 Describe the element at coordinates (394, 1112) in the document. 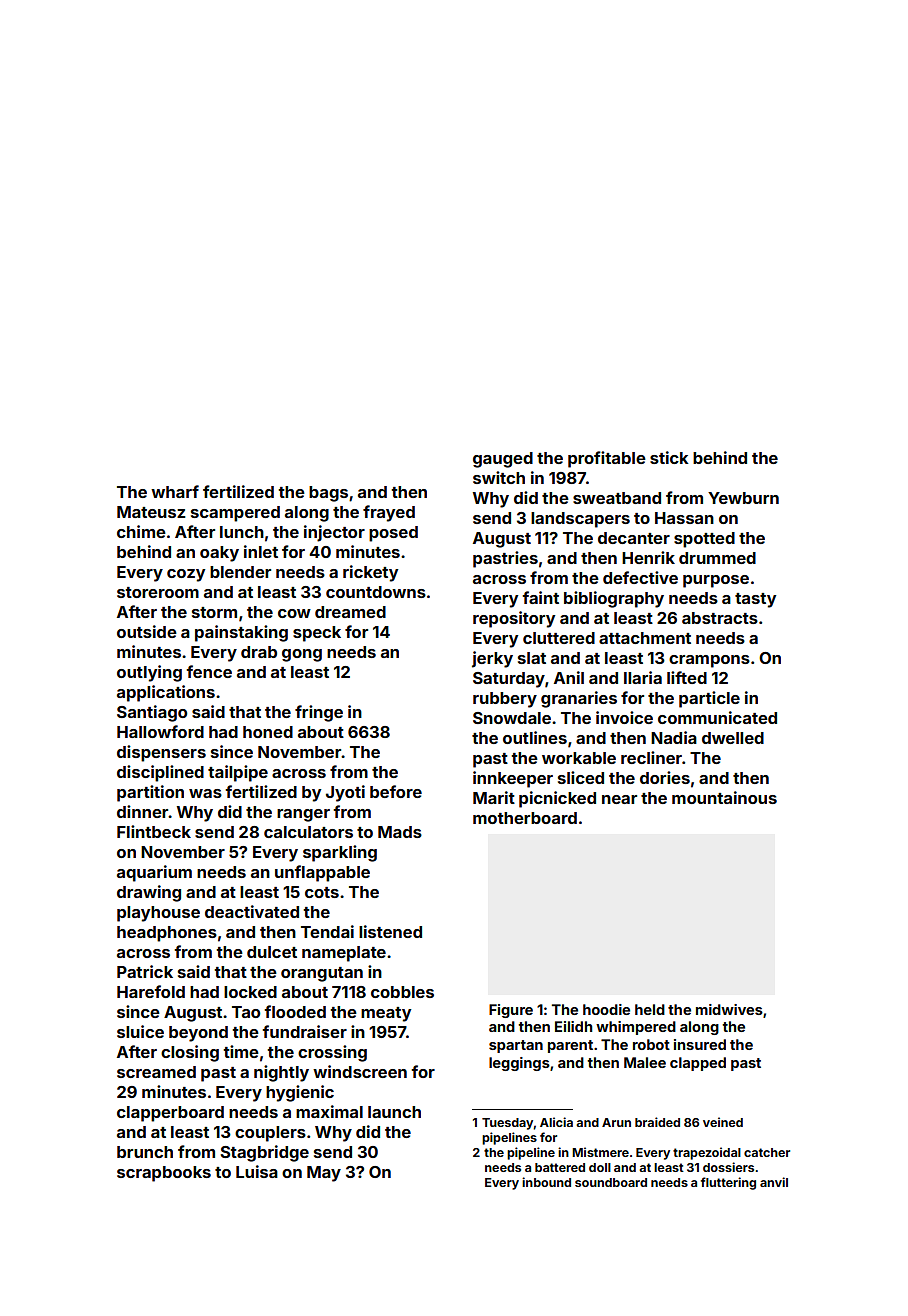

I see `launch` at that location.
